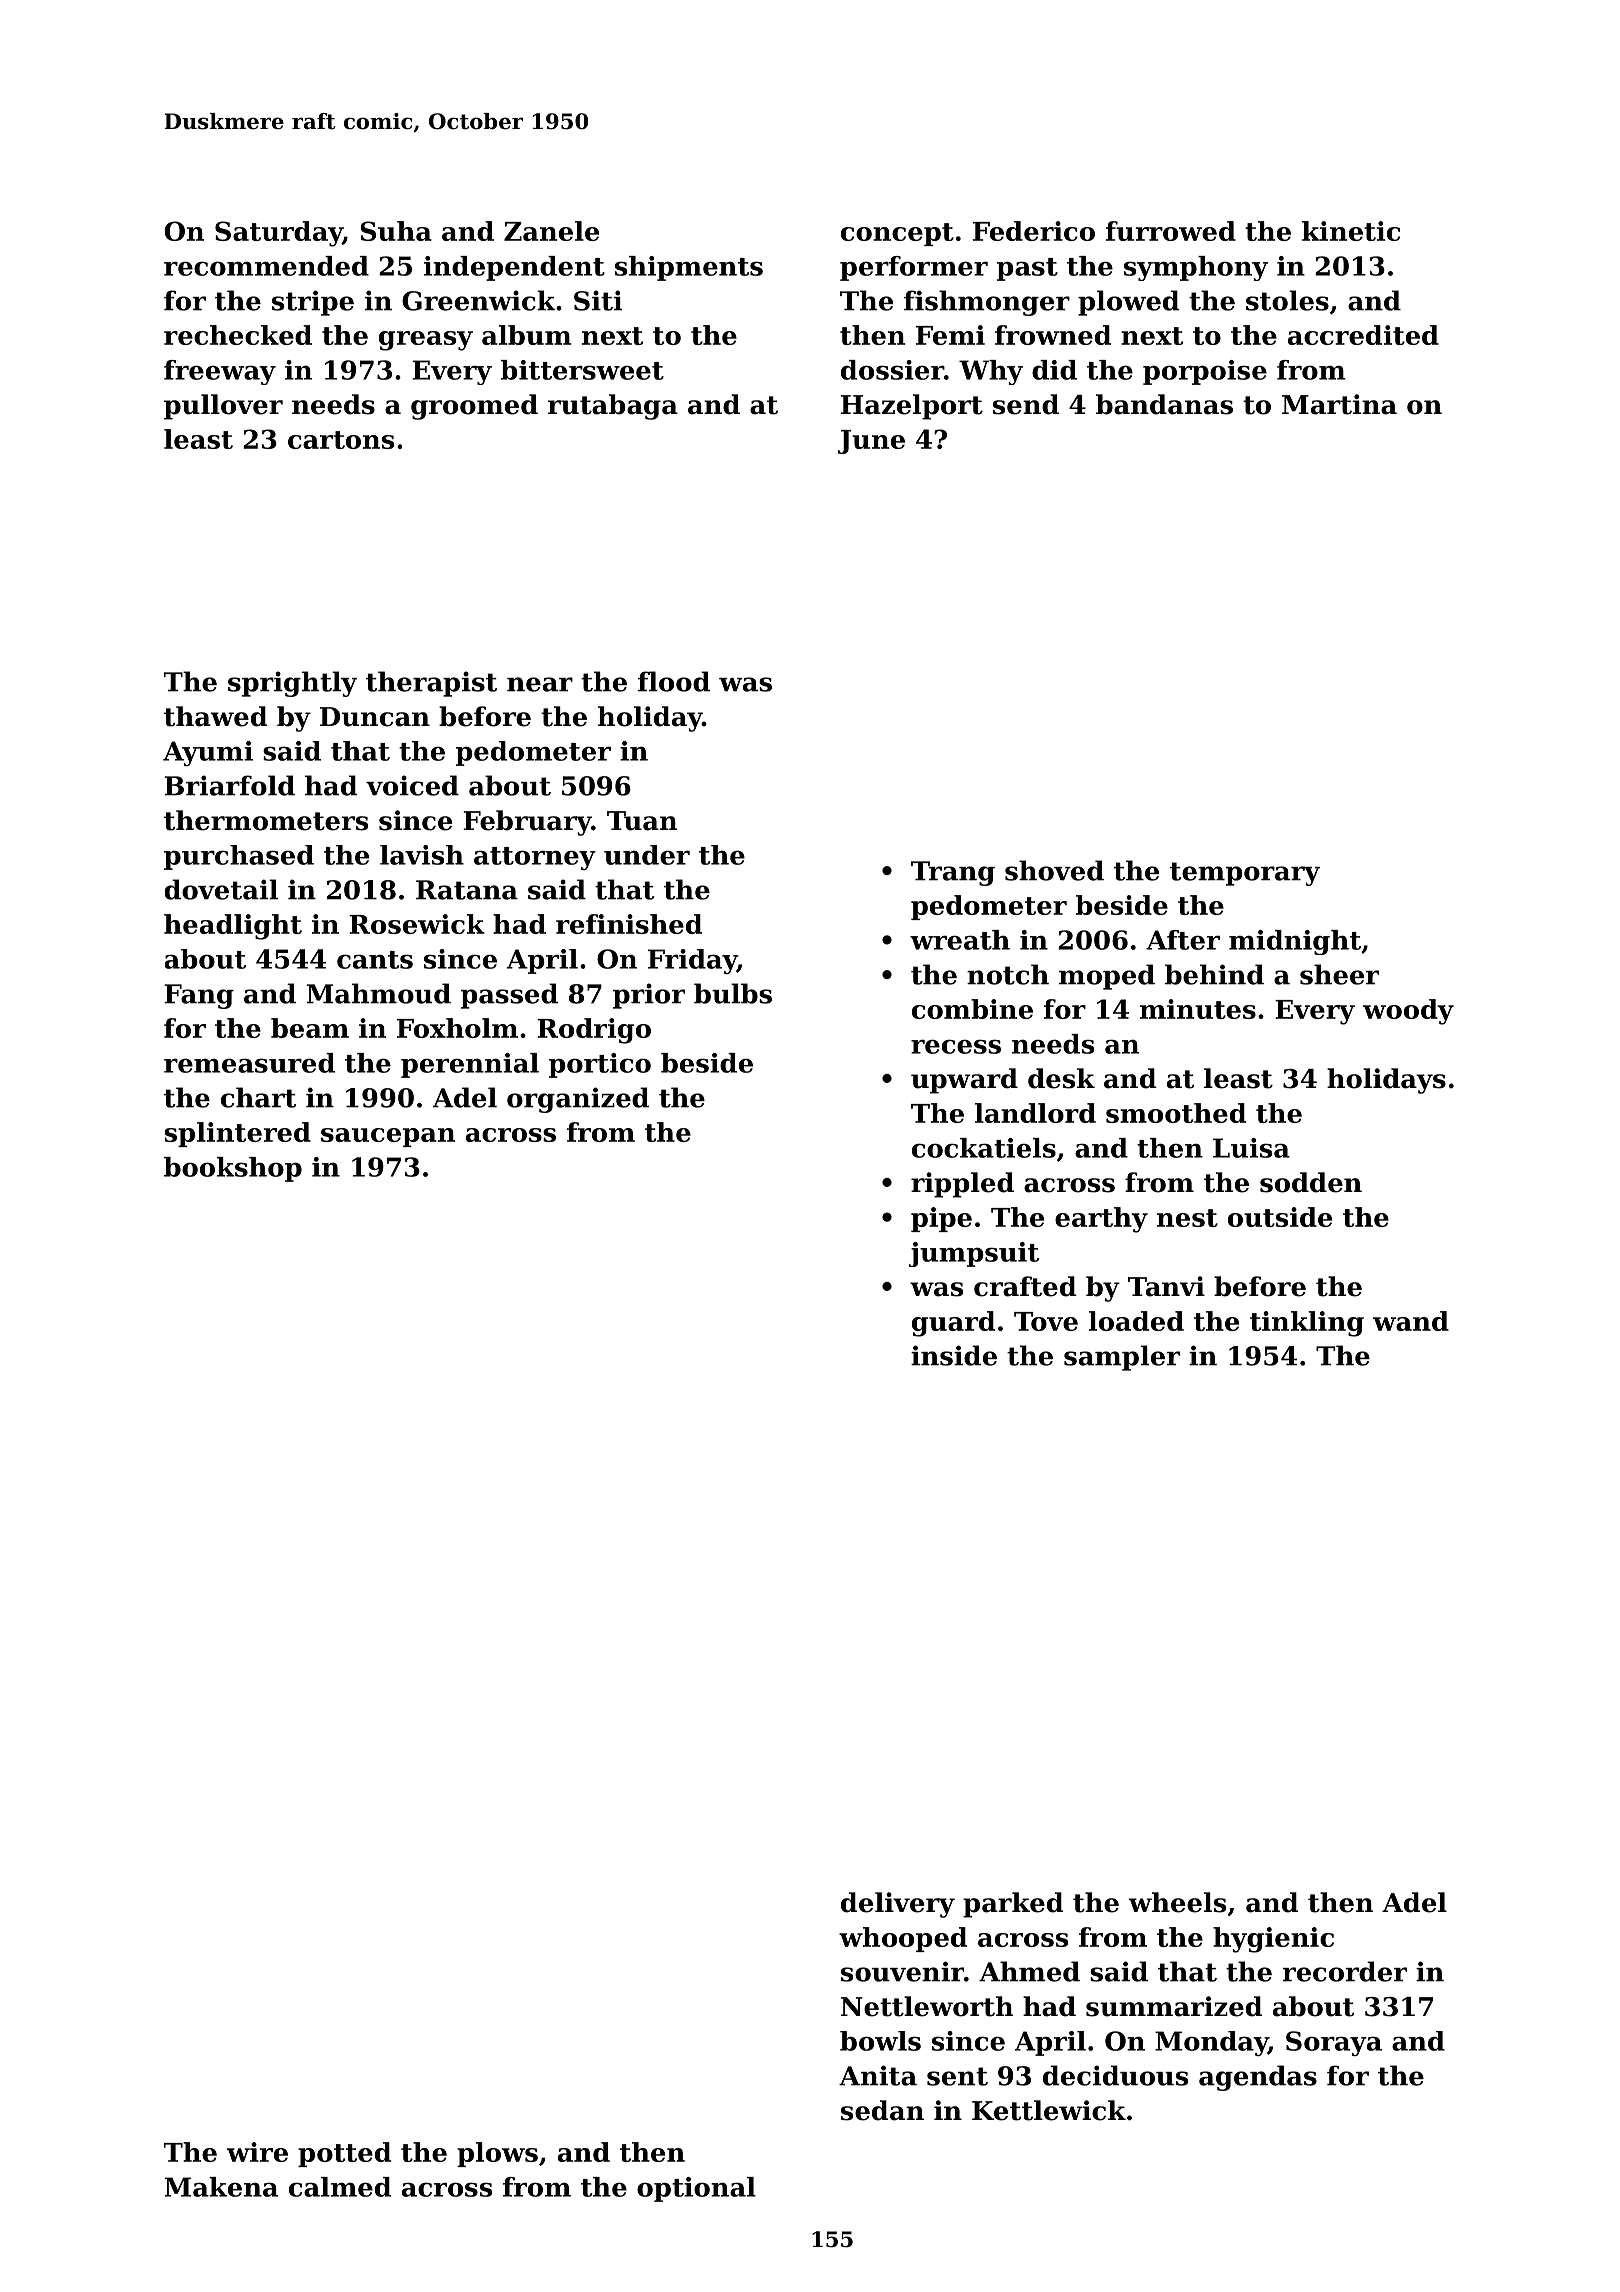 Image resolution: width=1620 pixels, height=2292 pixels. Describe the element at coordinates (1351, 231) in the document. I see `kinetic` at that location.
